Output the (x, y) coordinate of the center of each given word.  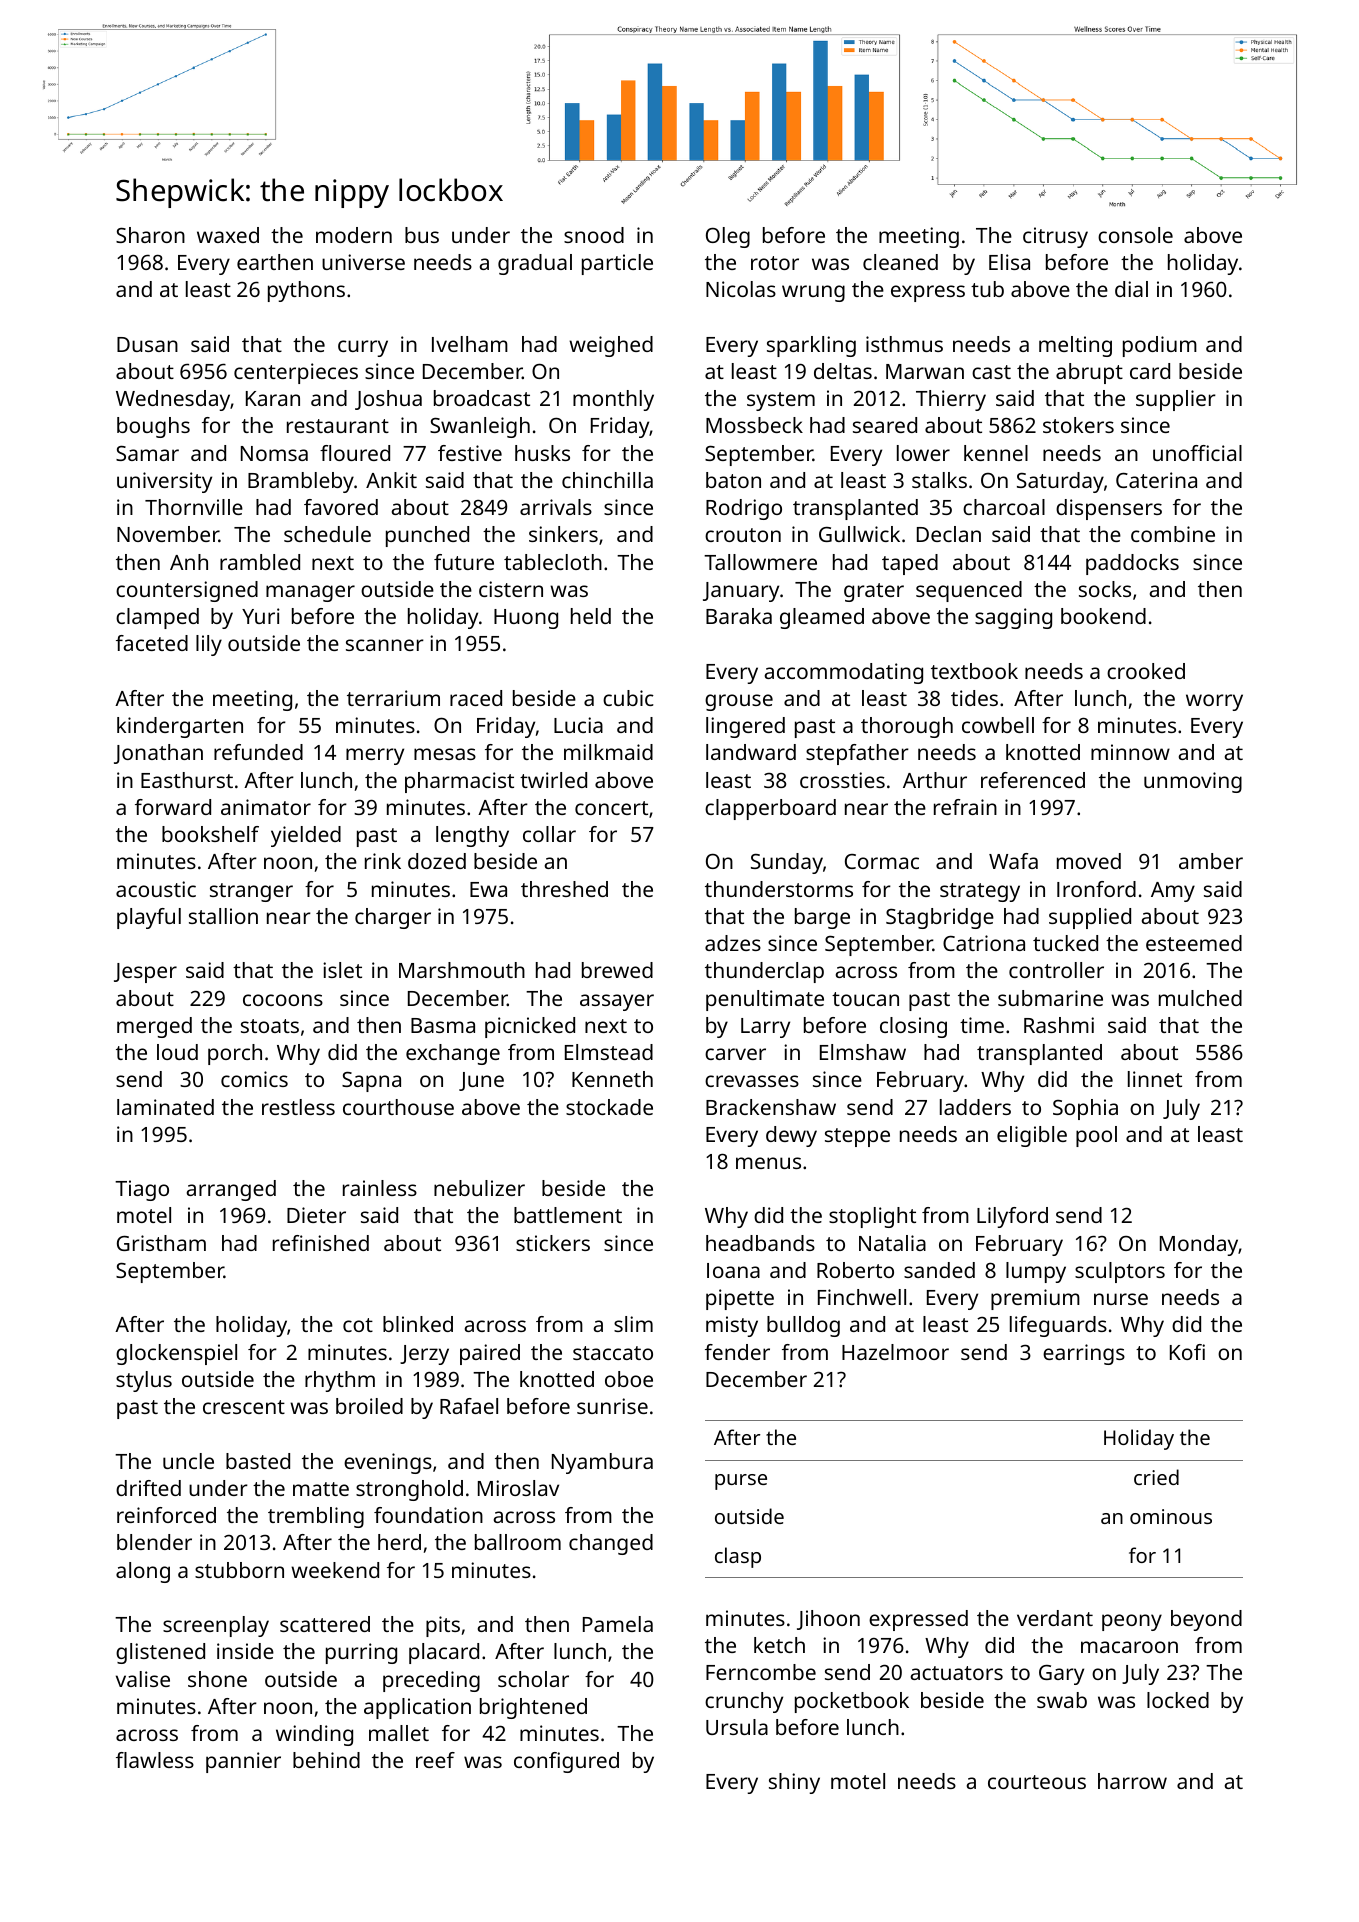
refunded (258, 752)
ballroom (518, 1542)
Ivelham (470, 344)
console (1135, 235)
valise (143, 1679)
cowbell (998, 725)
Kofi (1187, 1352)
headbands (760, 1243)
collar (549, 834)
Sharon (150, 235)
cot (358, 1325)
